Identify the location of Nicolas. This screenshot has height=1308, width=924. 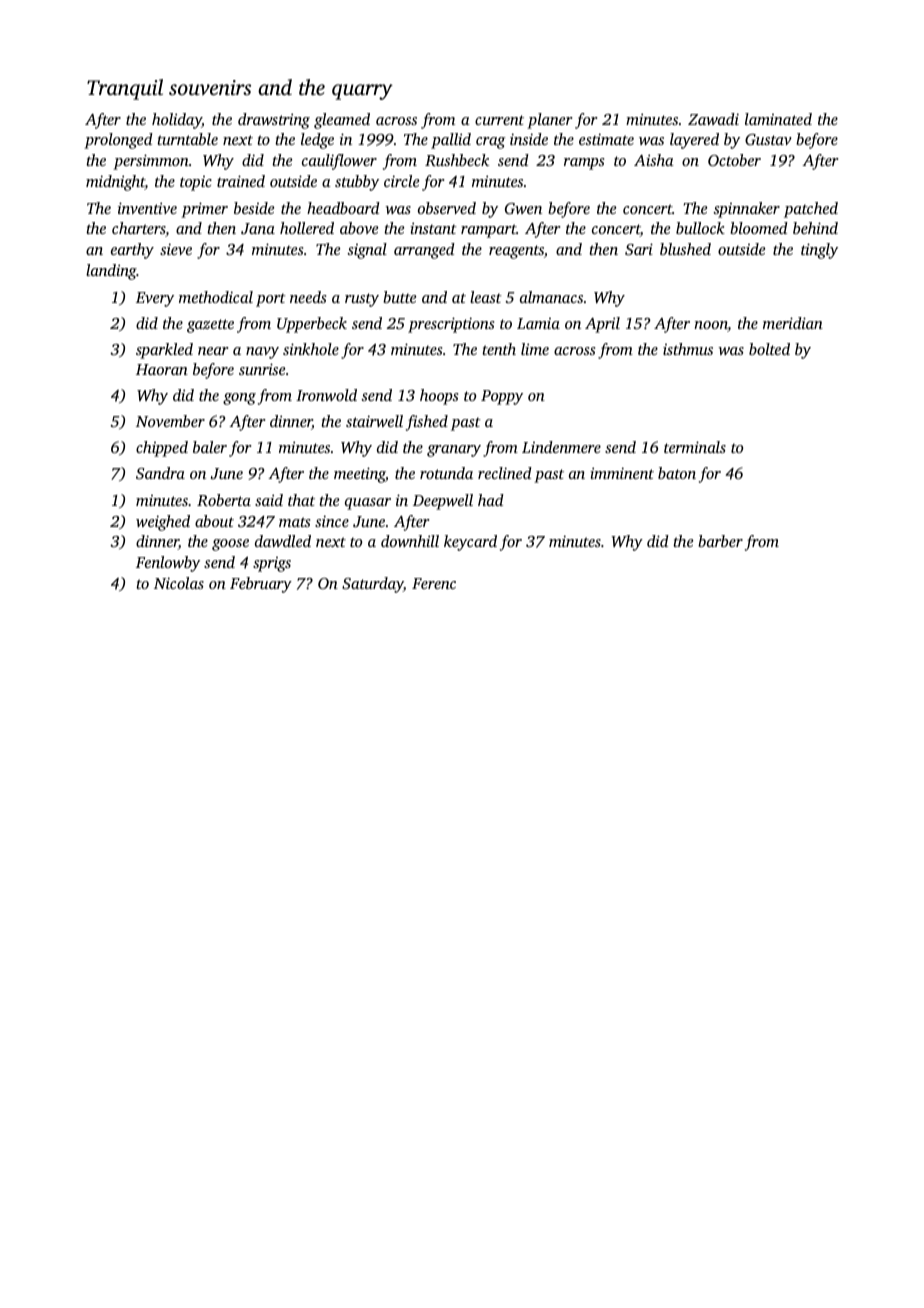
(179, 583).
